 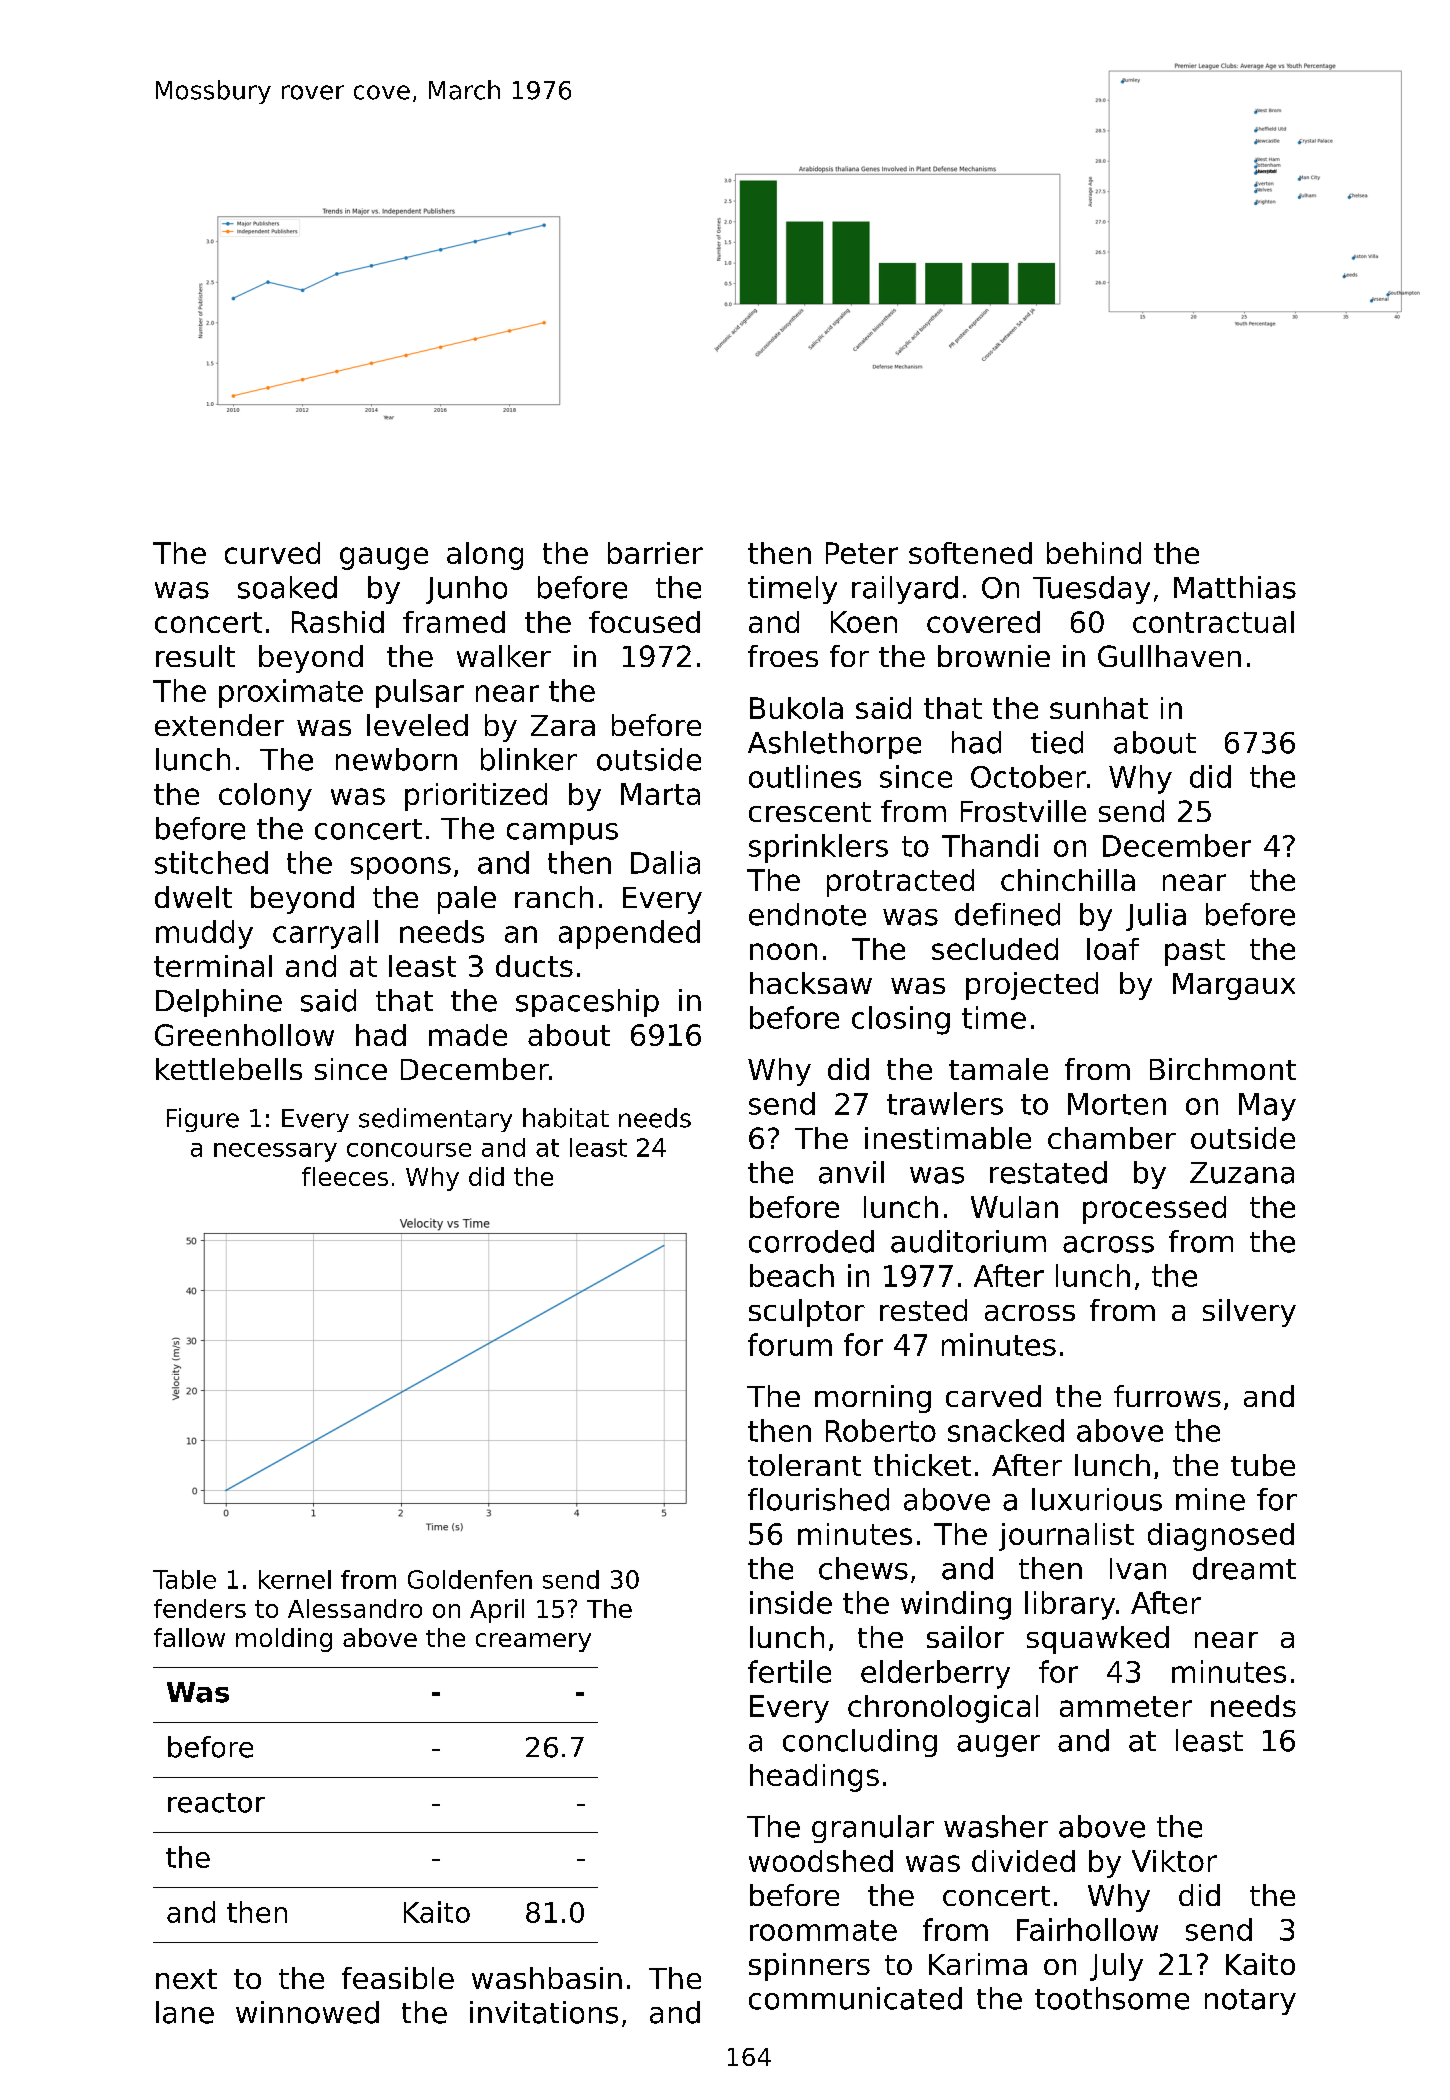 What do you see at coordinates (184, 1579) in the screenshot?
I see `Table` at bounding box center [184, 1579].
